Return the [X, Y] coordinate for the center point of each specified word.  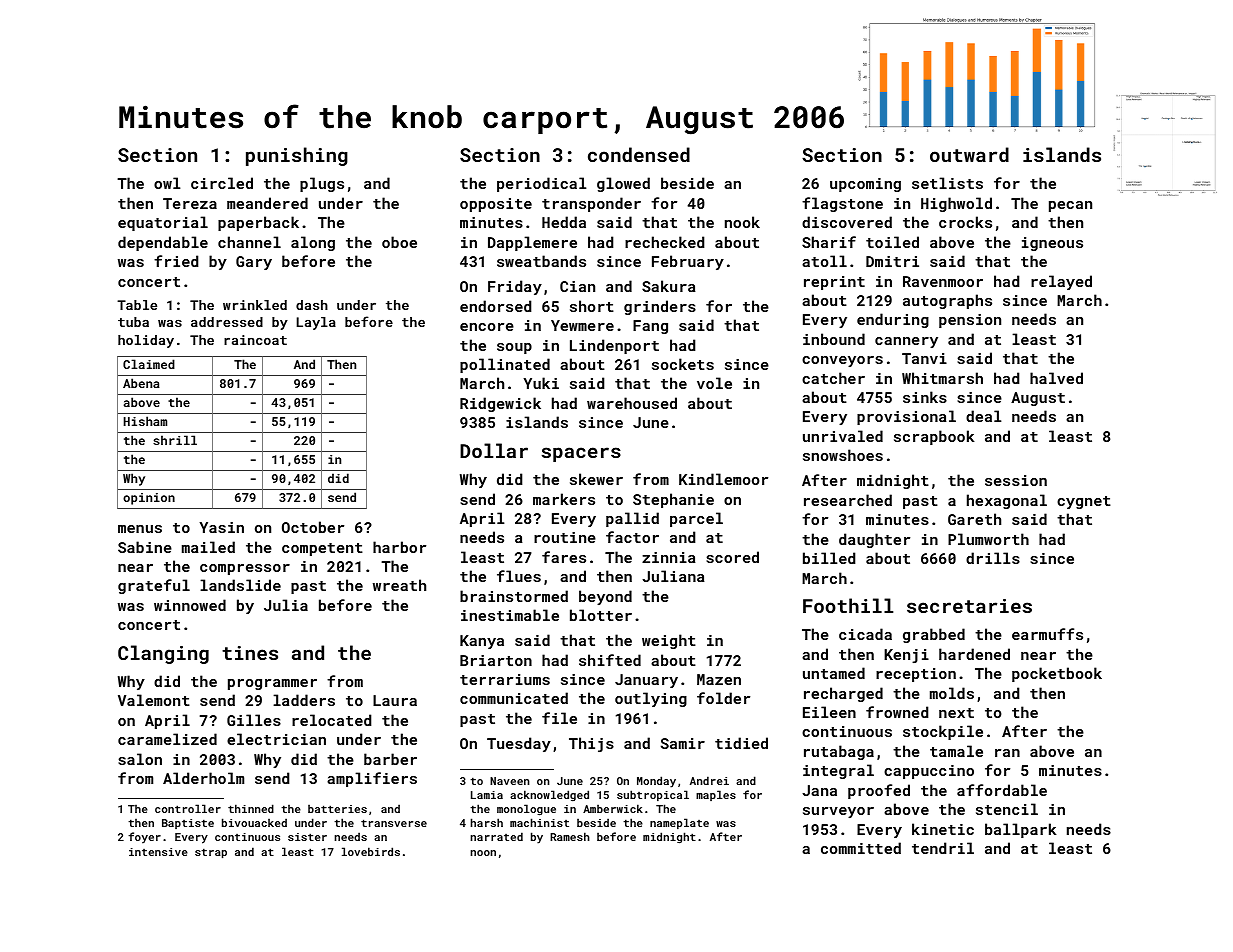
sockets [683, 364]
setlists [947, 183]
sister [307, 837]
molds [952, 693]
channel [249, 242]
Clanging [163, 654]
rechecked [664, 242]
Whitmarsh [942, 378]
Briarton [496, 660]
